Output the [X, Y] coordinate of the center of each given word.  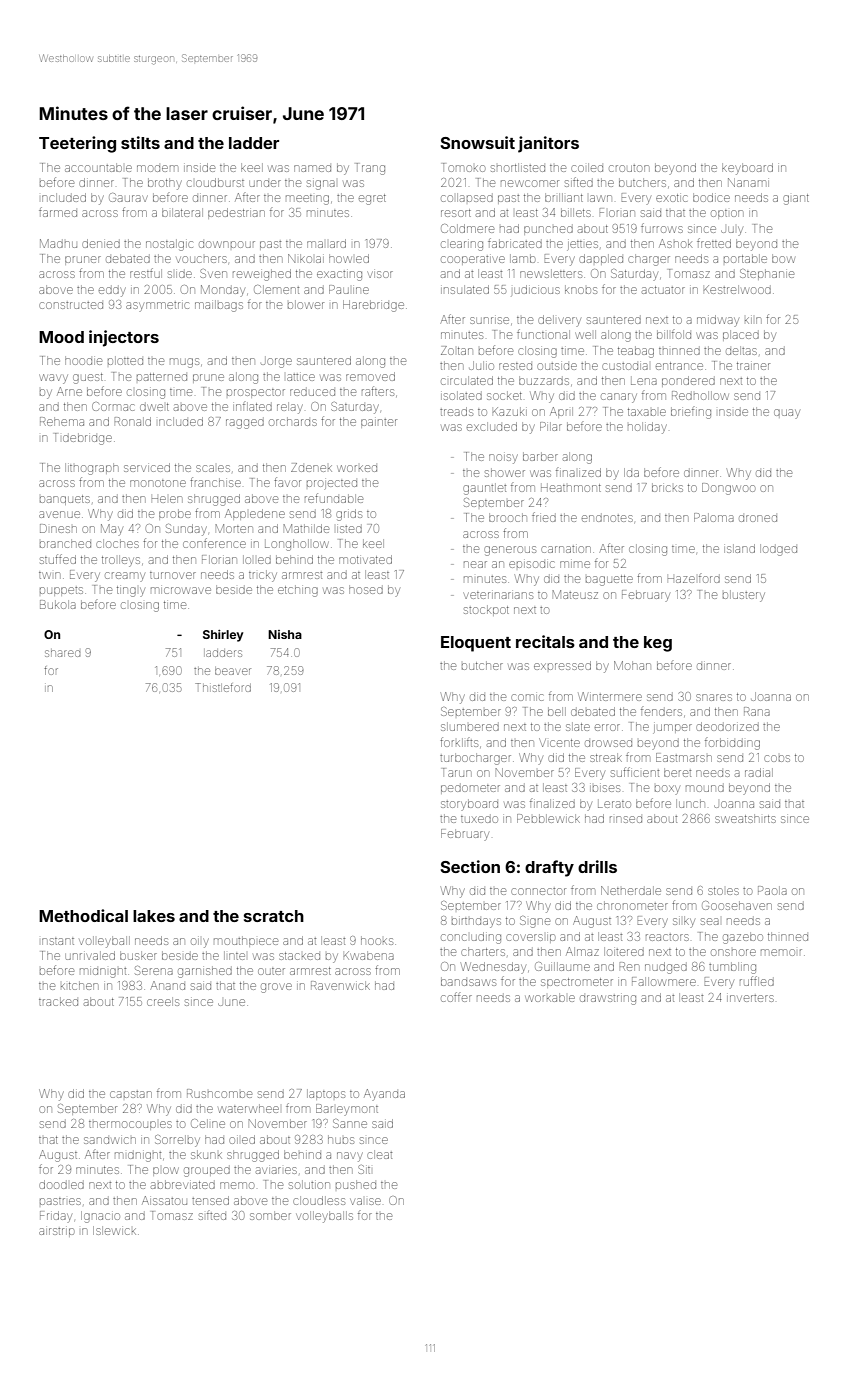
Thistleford [223, 687]
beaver [233, 671]
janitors [548, 144]
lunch [690, 803]
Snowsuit [477, 142]
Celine [208, 1123]
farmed [58, 212]
